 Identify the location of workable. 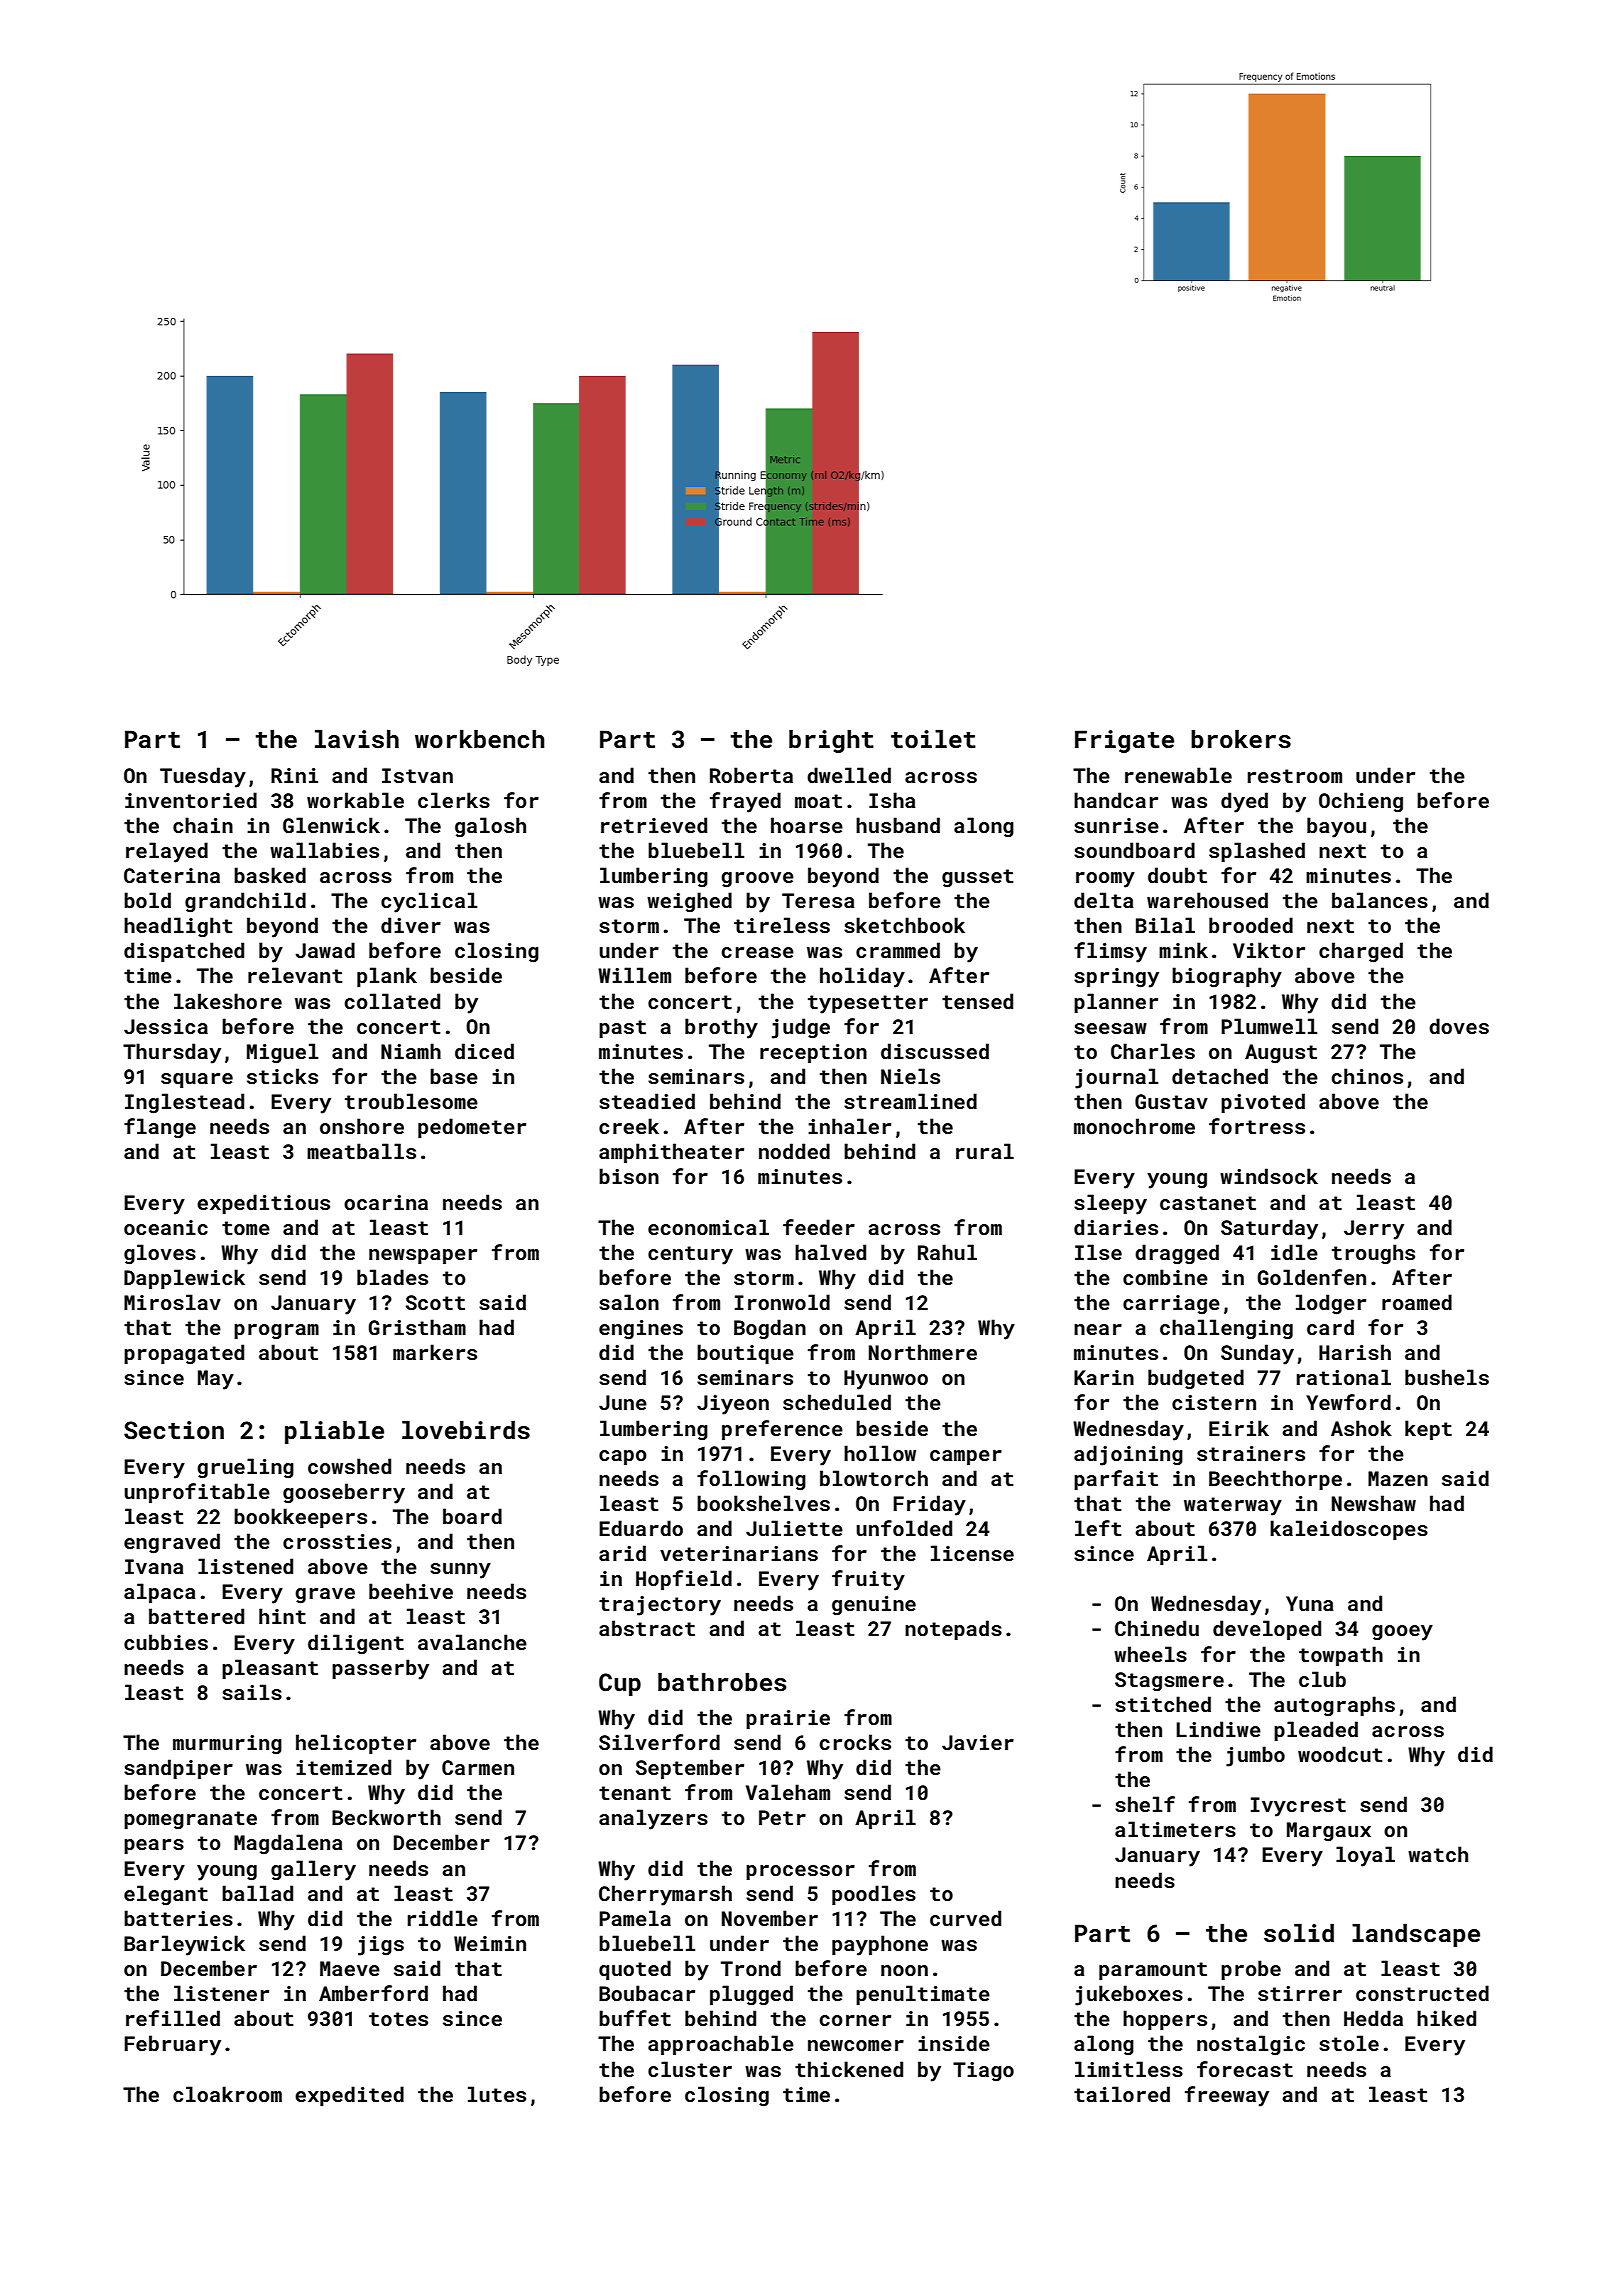
(355, 800).
